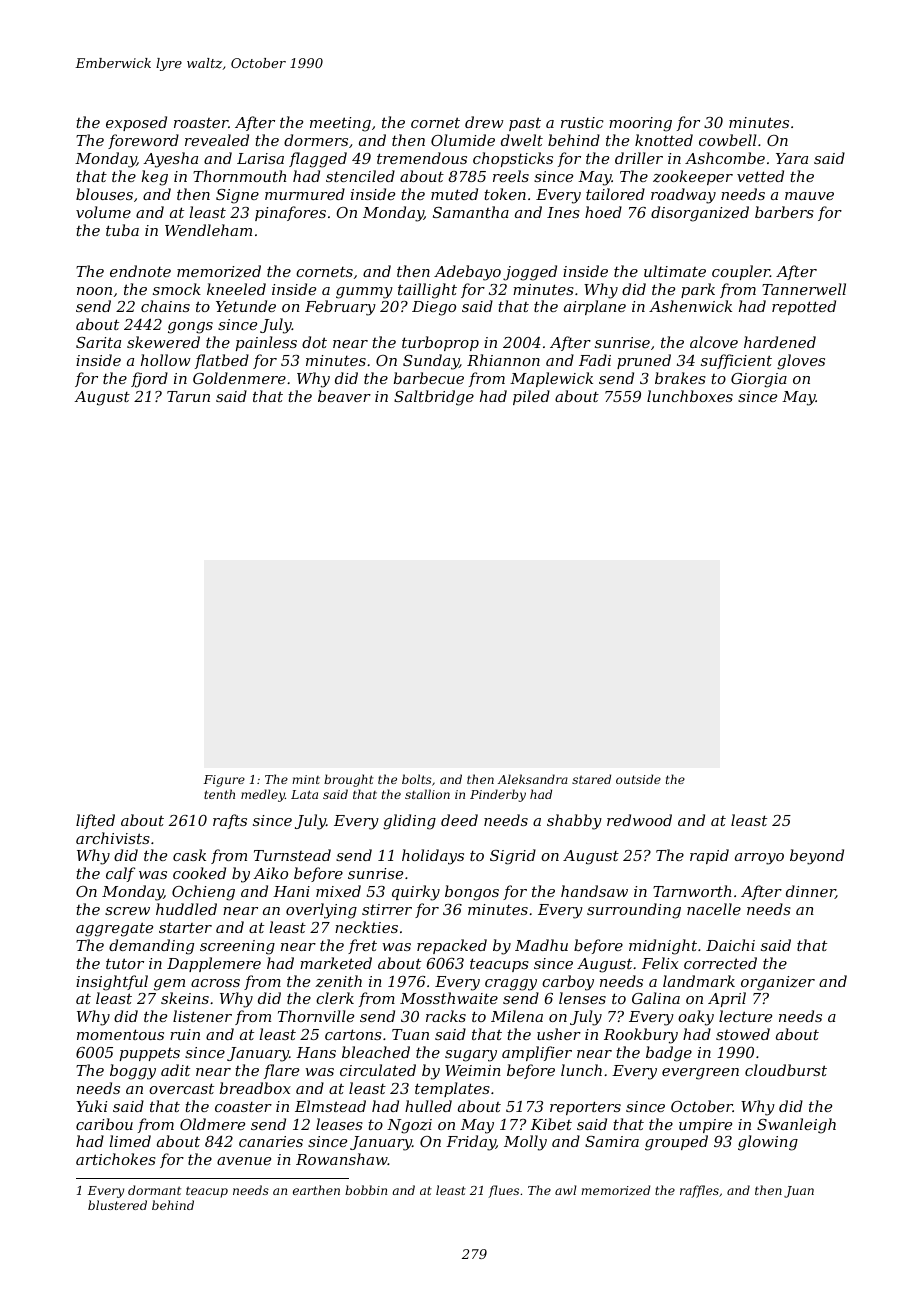  I want to click on arroyo, so click(759, 859).
